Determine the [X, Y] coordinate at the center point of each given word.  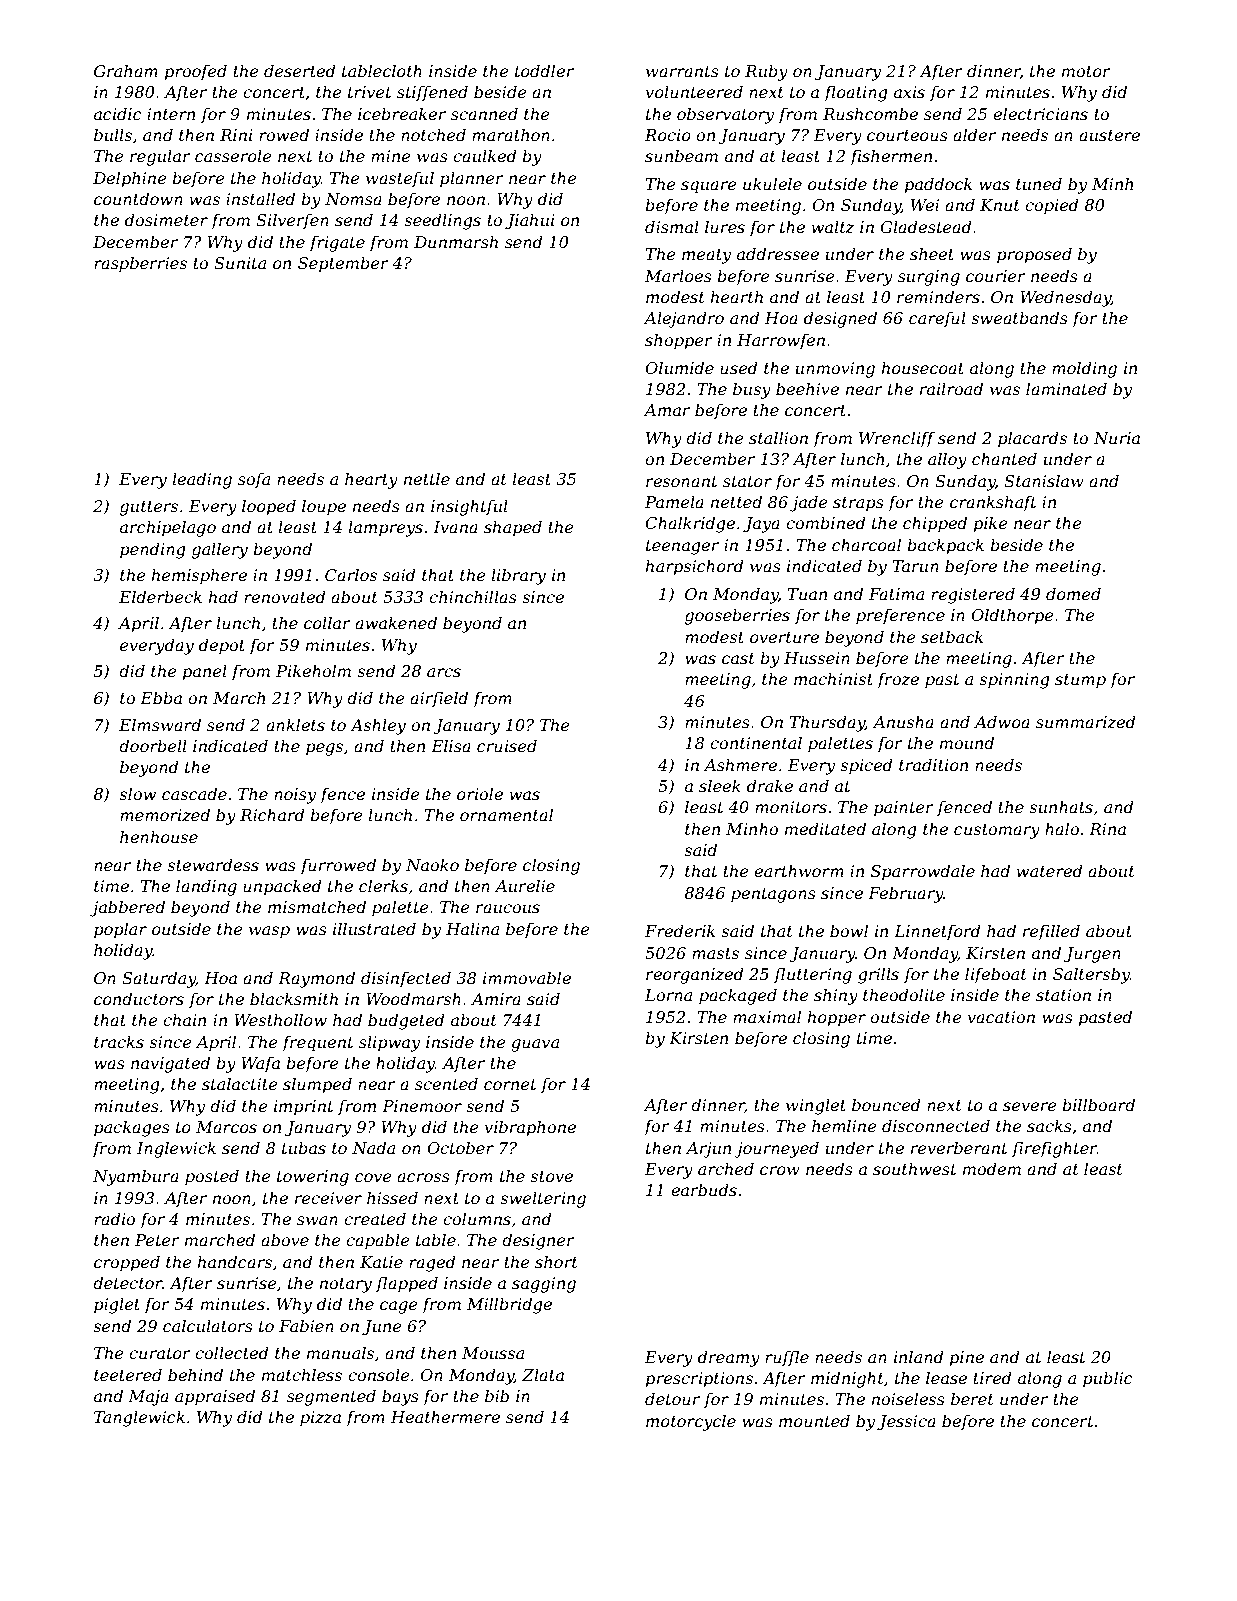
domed [1073, 593]
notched [433, 134]
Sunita [240, 263]
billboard [1098, 1104]
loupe [324, 507]
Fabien [306, 1325]
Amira [496, 999]
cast [738, 658]
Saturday [159, 979]
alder [974, 134]
